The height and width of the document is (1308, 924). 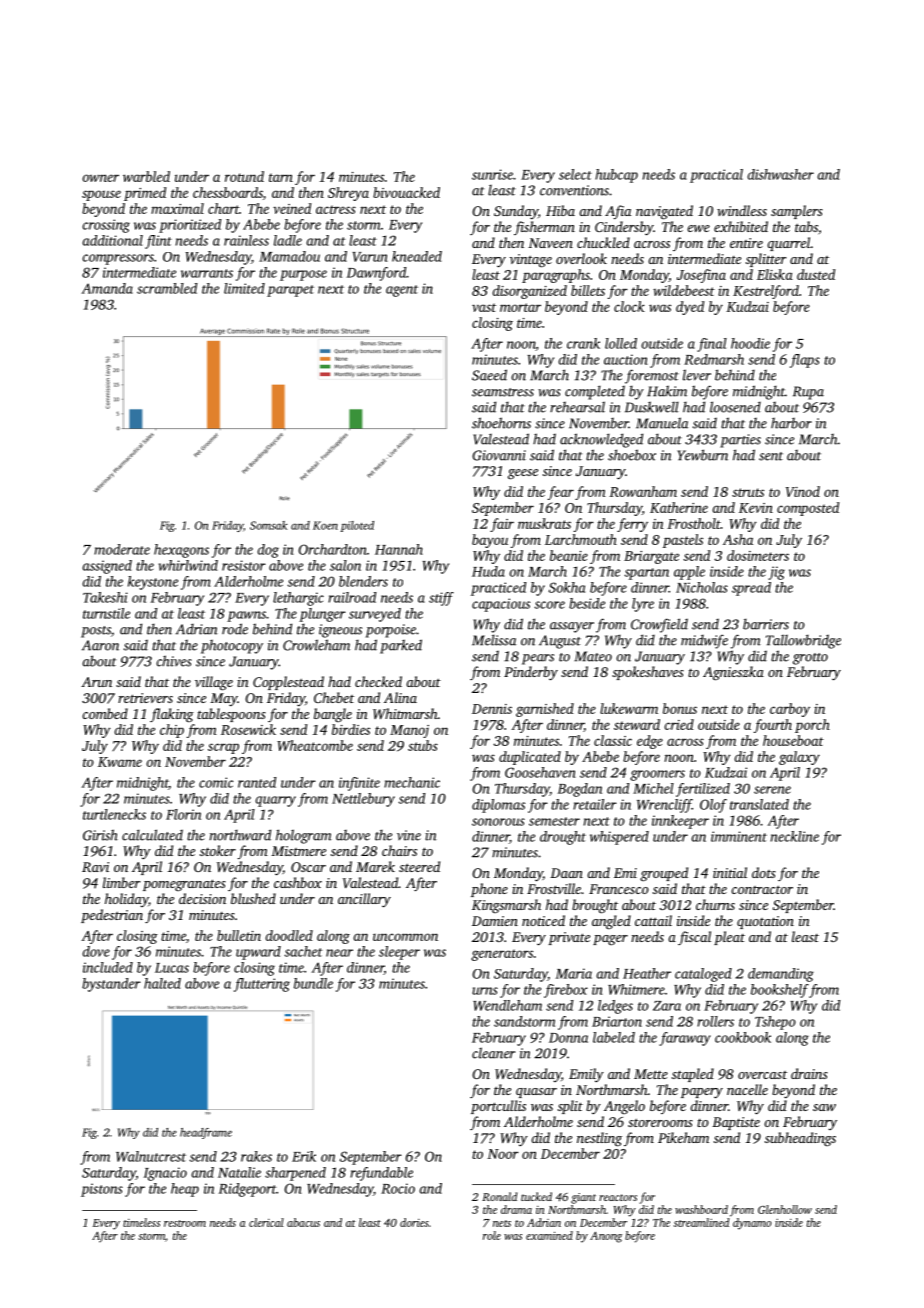 What do you see at coordinates (266, 1222) in the document?
I see `clerical` at bounding box center [266, 1222].
